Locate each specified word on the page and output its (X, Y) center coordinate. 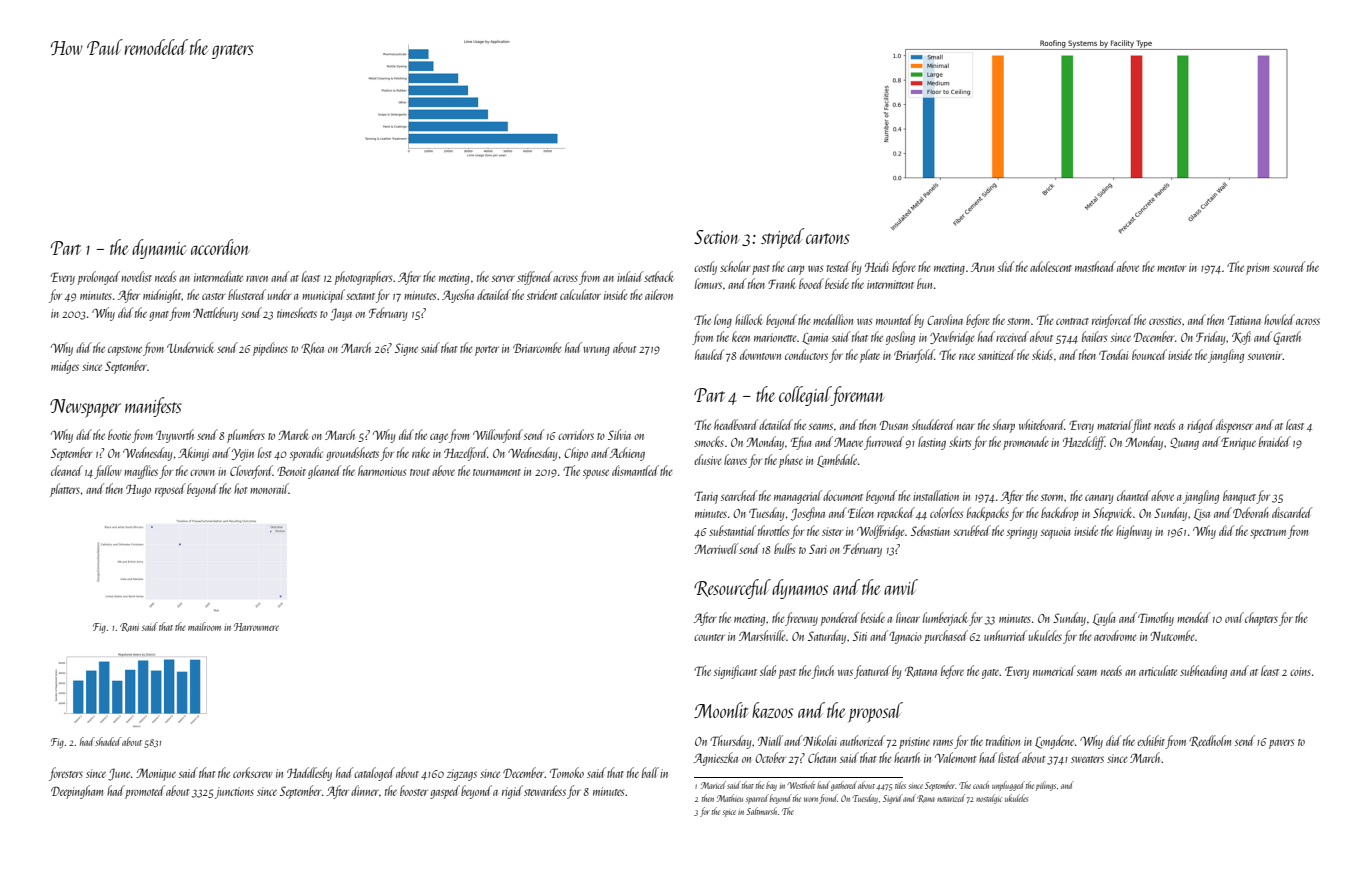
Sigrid (892, 799)
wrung (596, 351)
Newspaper (85, 408)
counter (709, 637)
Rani (129, 627)
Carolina (945, 319)
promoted (145, 792)
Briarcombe (537, 347)
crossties (1165, 320)
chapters (1261, 619)
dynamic (159, 249)
